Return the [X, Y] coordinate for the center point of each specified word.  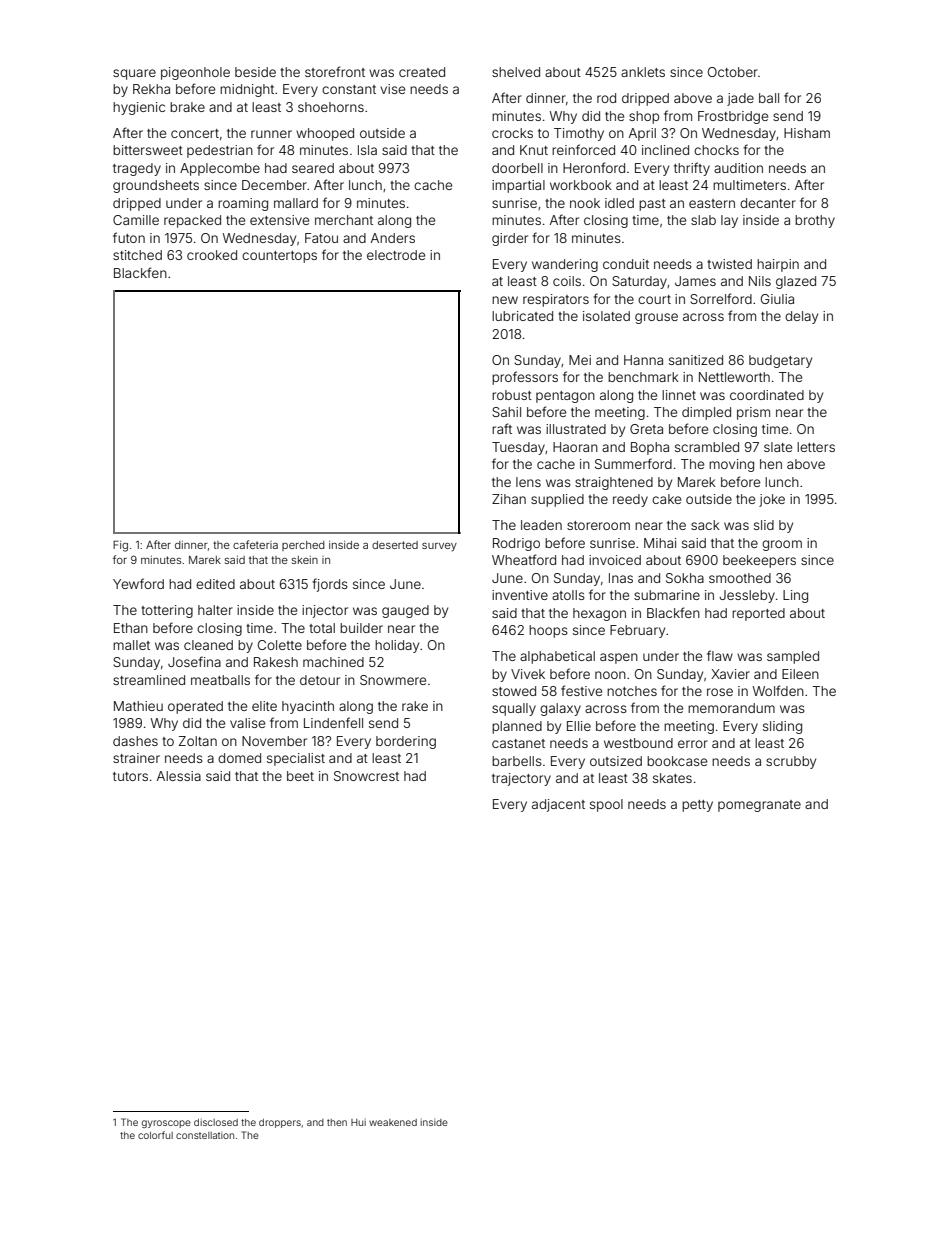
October [733, 72]
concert [195, 133]
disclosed [216, 1122]
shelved [516, 72]
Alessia [179, 776]
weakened [393, 1122]
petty [697, 806]
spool [606, 805]
